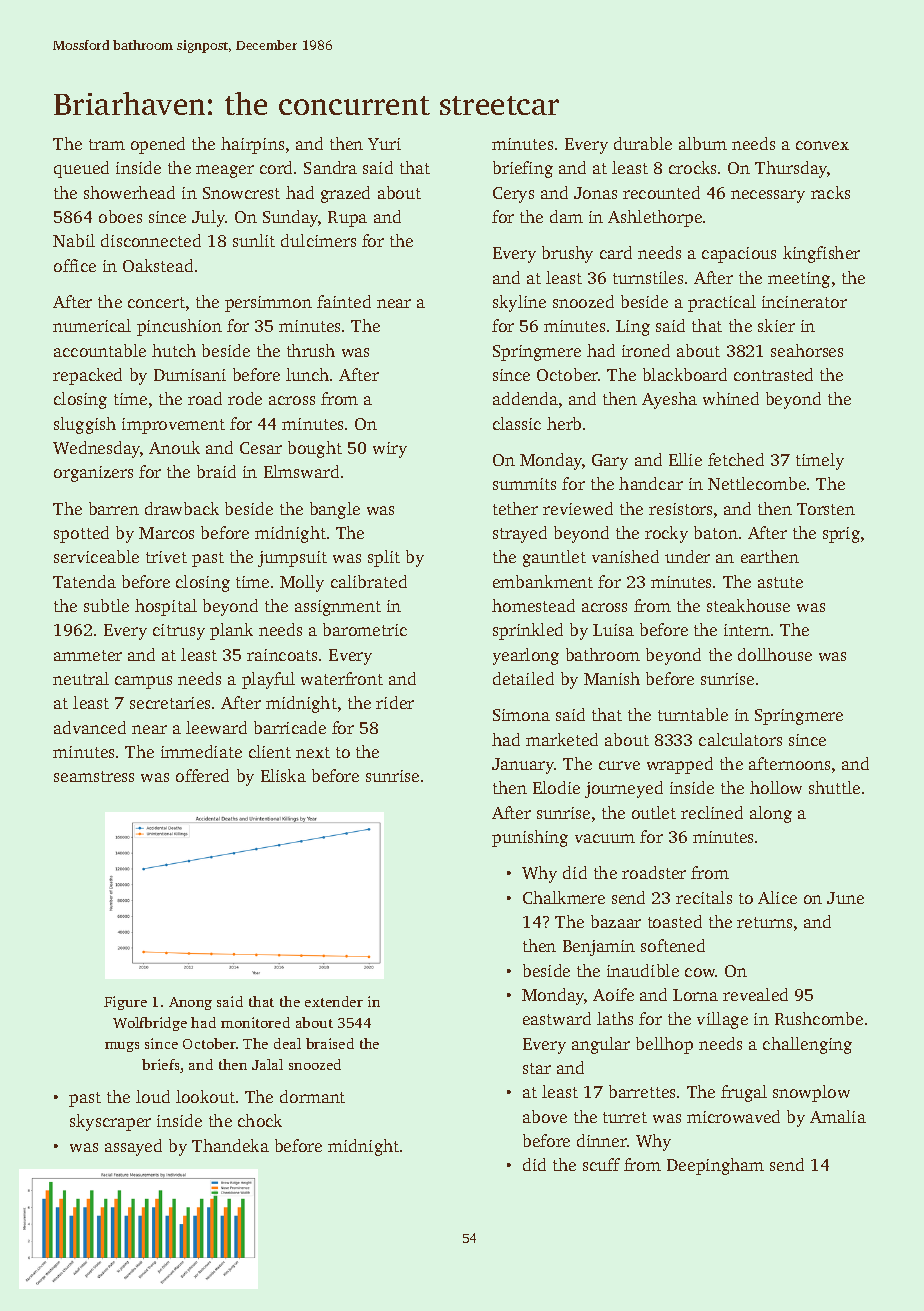 This screenshot has height=1311, width=924. What do you see at coordinates (601, 1164) in the screenshot?
I see `scuff` at bounding box center [601, 1164].
